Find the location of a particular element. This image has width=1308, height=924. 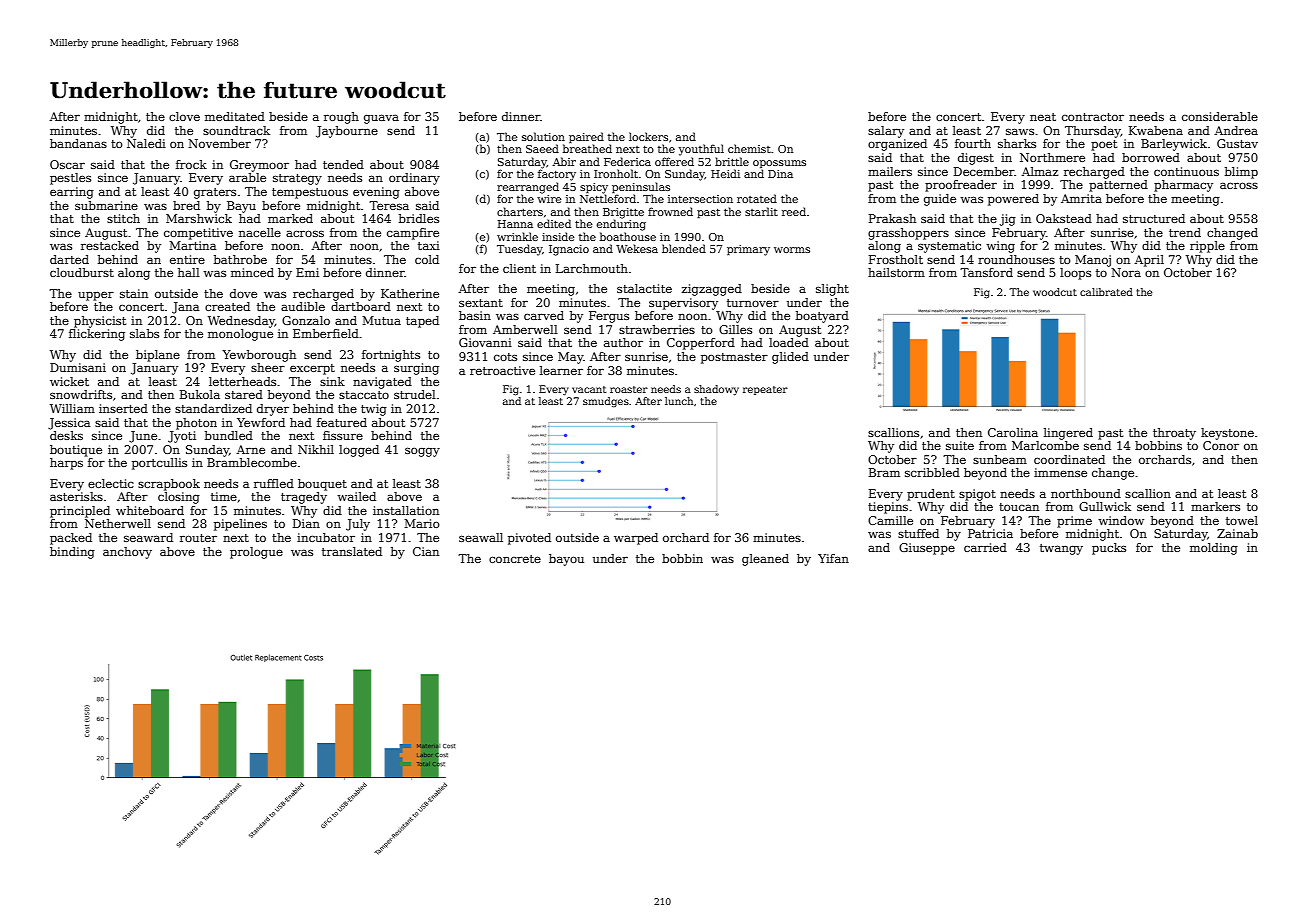

neat is located at coordinates (1043, 117).
